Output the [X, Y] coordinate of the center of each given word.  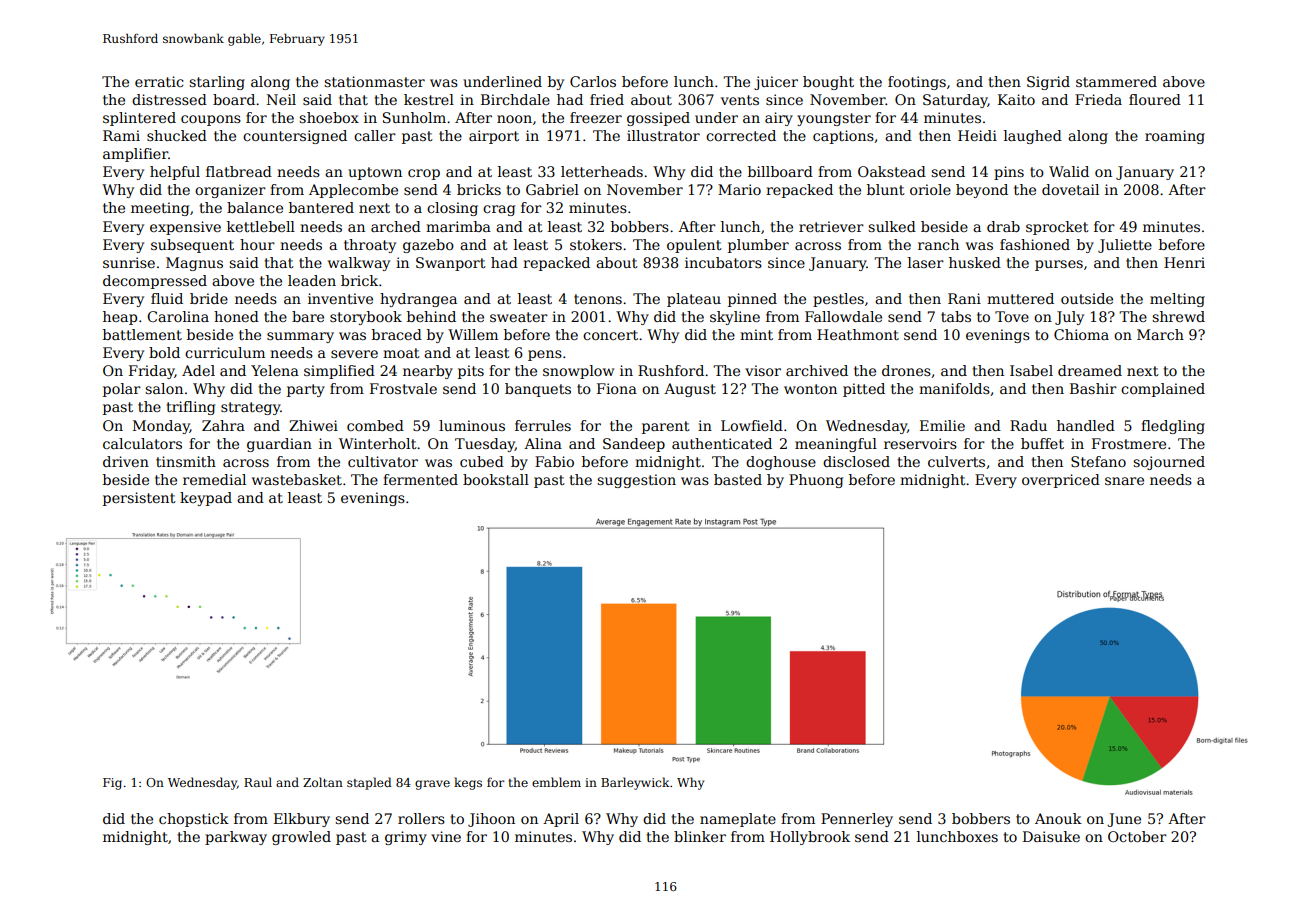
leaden [312, 280]
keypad [206, 499]
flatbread [239, 171]
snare [1124, 481]
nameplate [738, 820]
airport [494, 137]
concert [610, 335]
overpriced [1061, 481]
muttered [1020, 298]
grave [432, 785]
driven [126, 461]
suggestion [636, 481]
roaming [1175, 137]
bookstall [496, 479]
